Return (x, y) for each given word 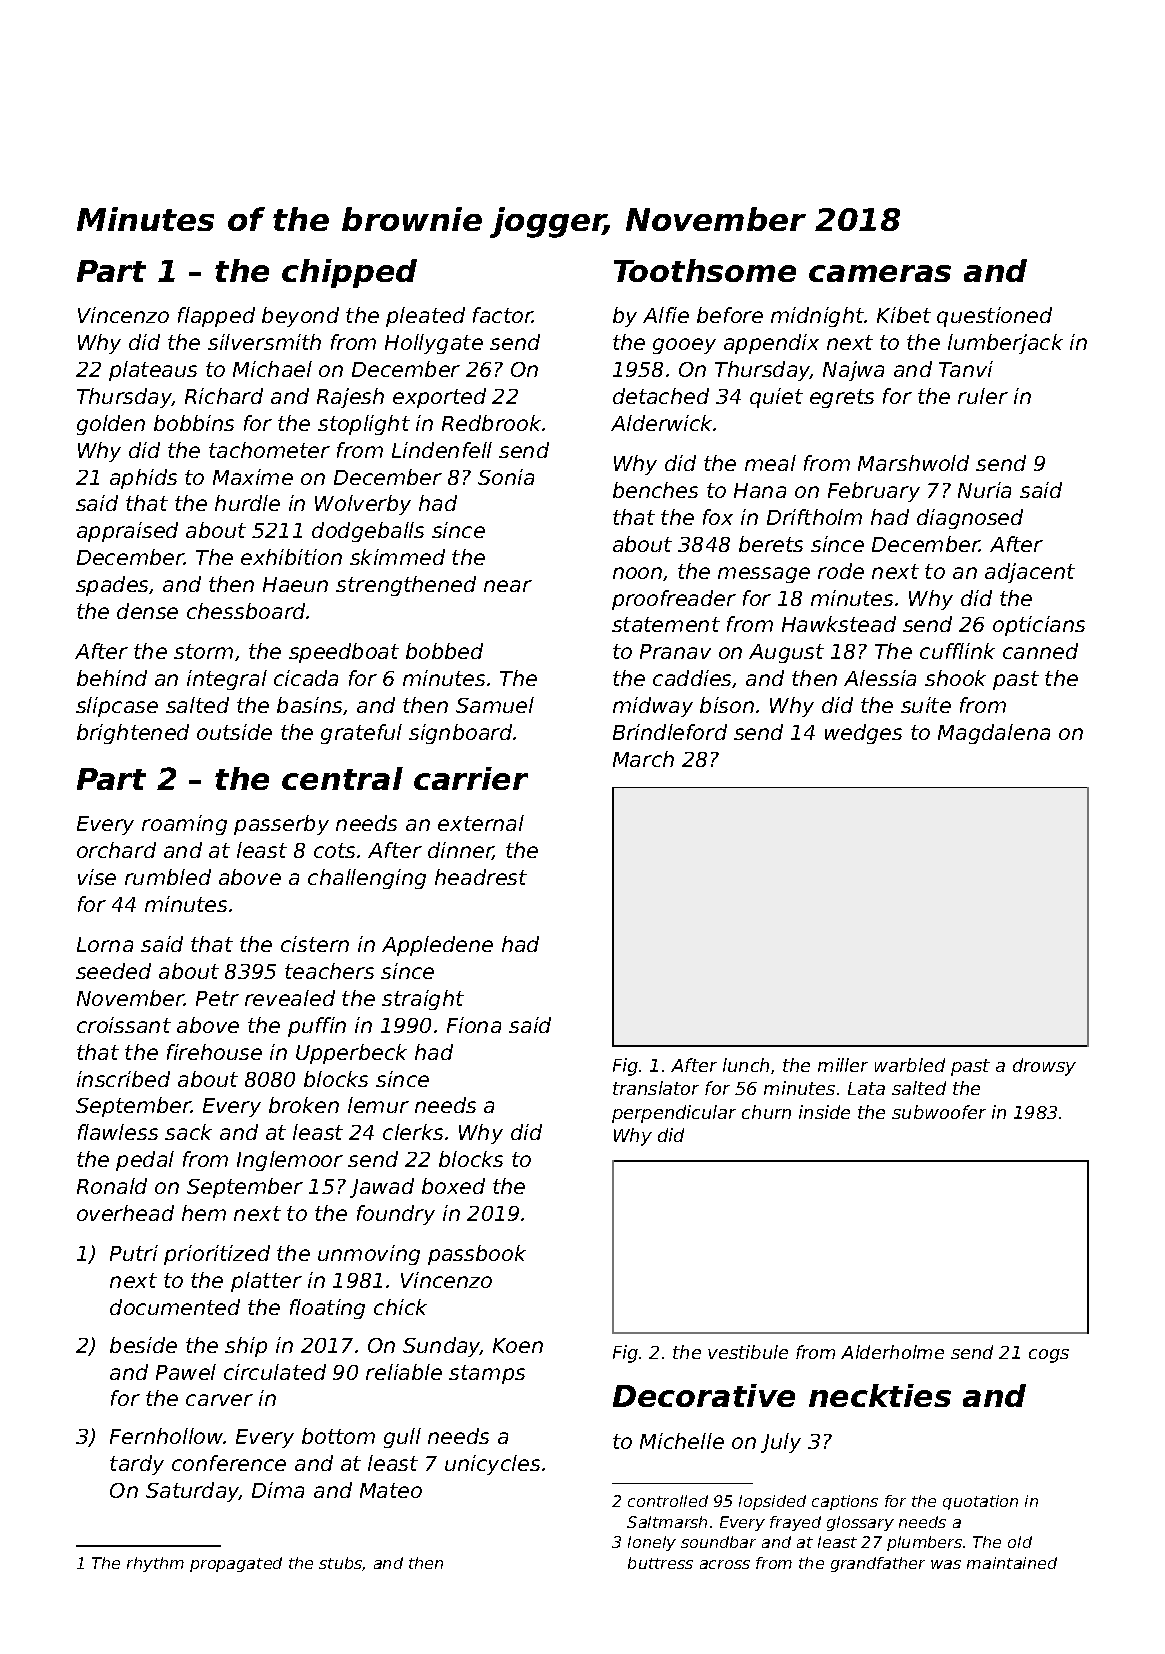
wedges (863, 734)
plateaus (153, 371)
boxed (453, 1186)
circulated (275, 1372)
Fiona (474, 1025)
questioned (994, 317)
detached (661, 396)
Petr (217, 998)
